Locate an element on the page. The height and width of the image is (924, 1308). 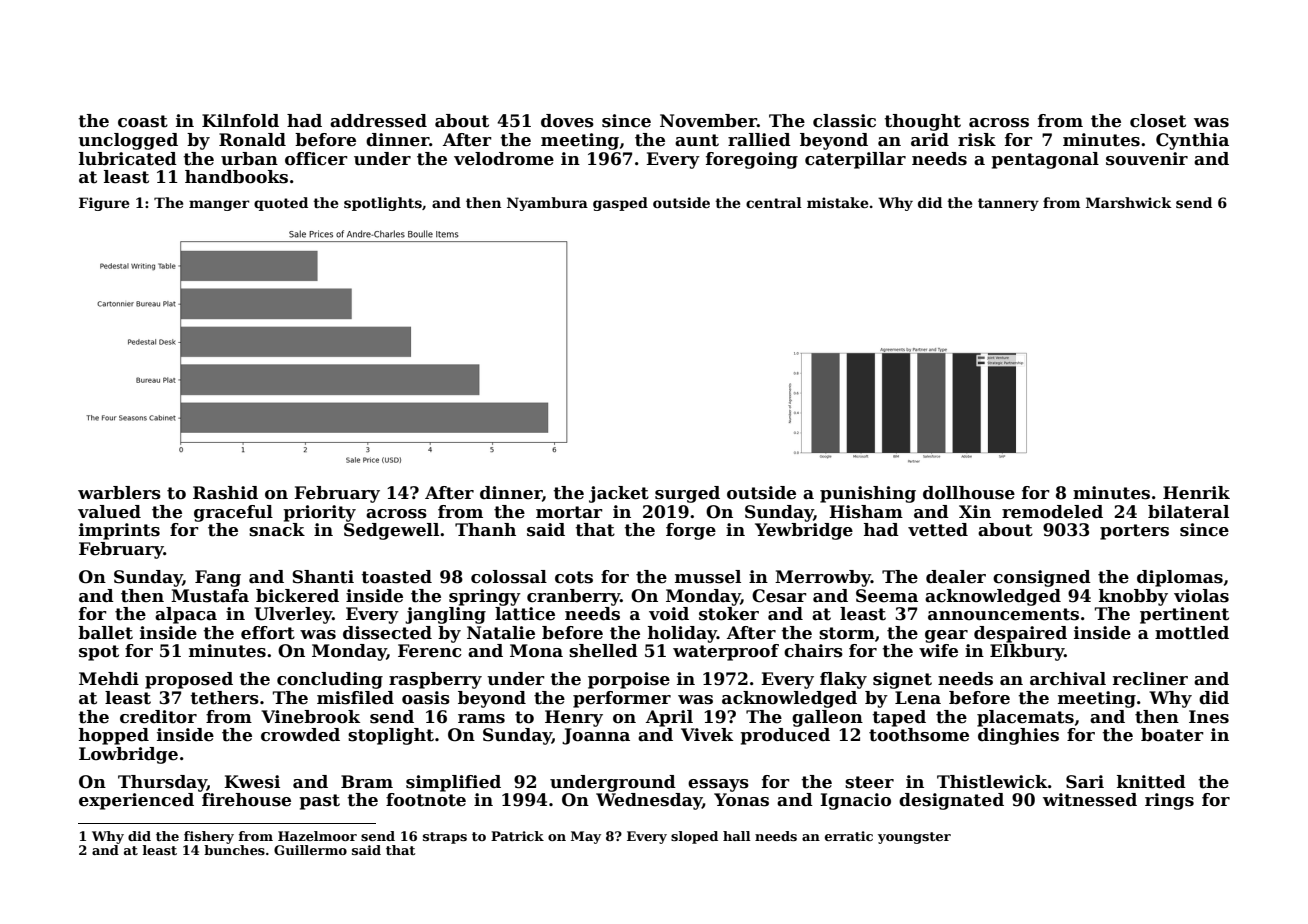
diplomas is located at coordinates (1180, 578).
